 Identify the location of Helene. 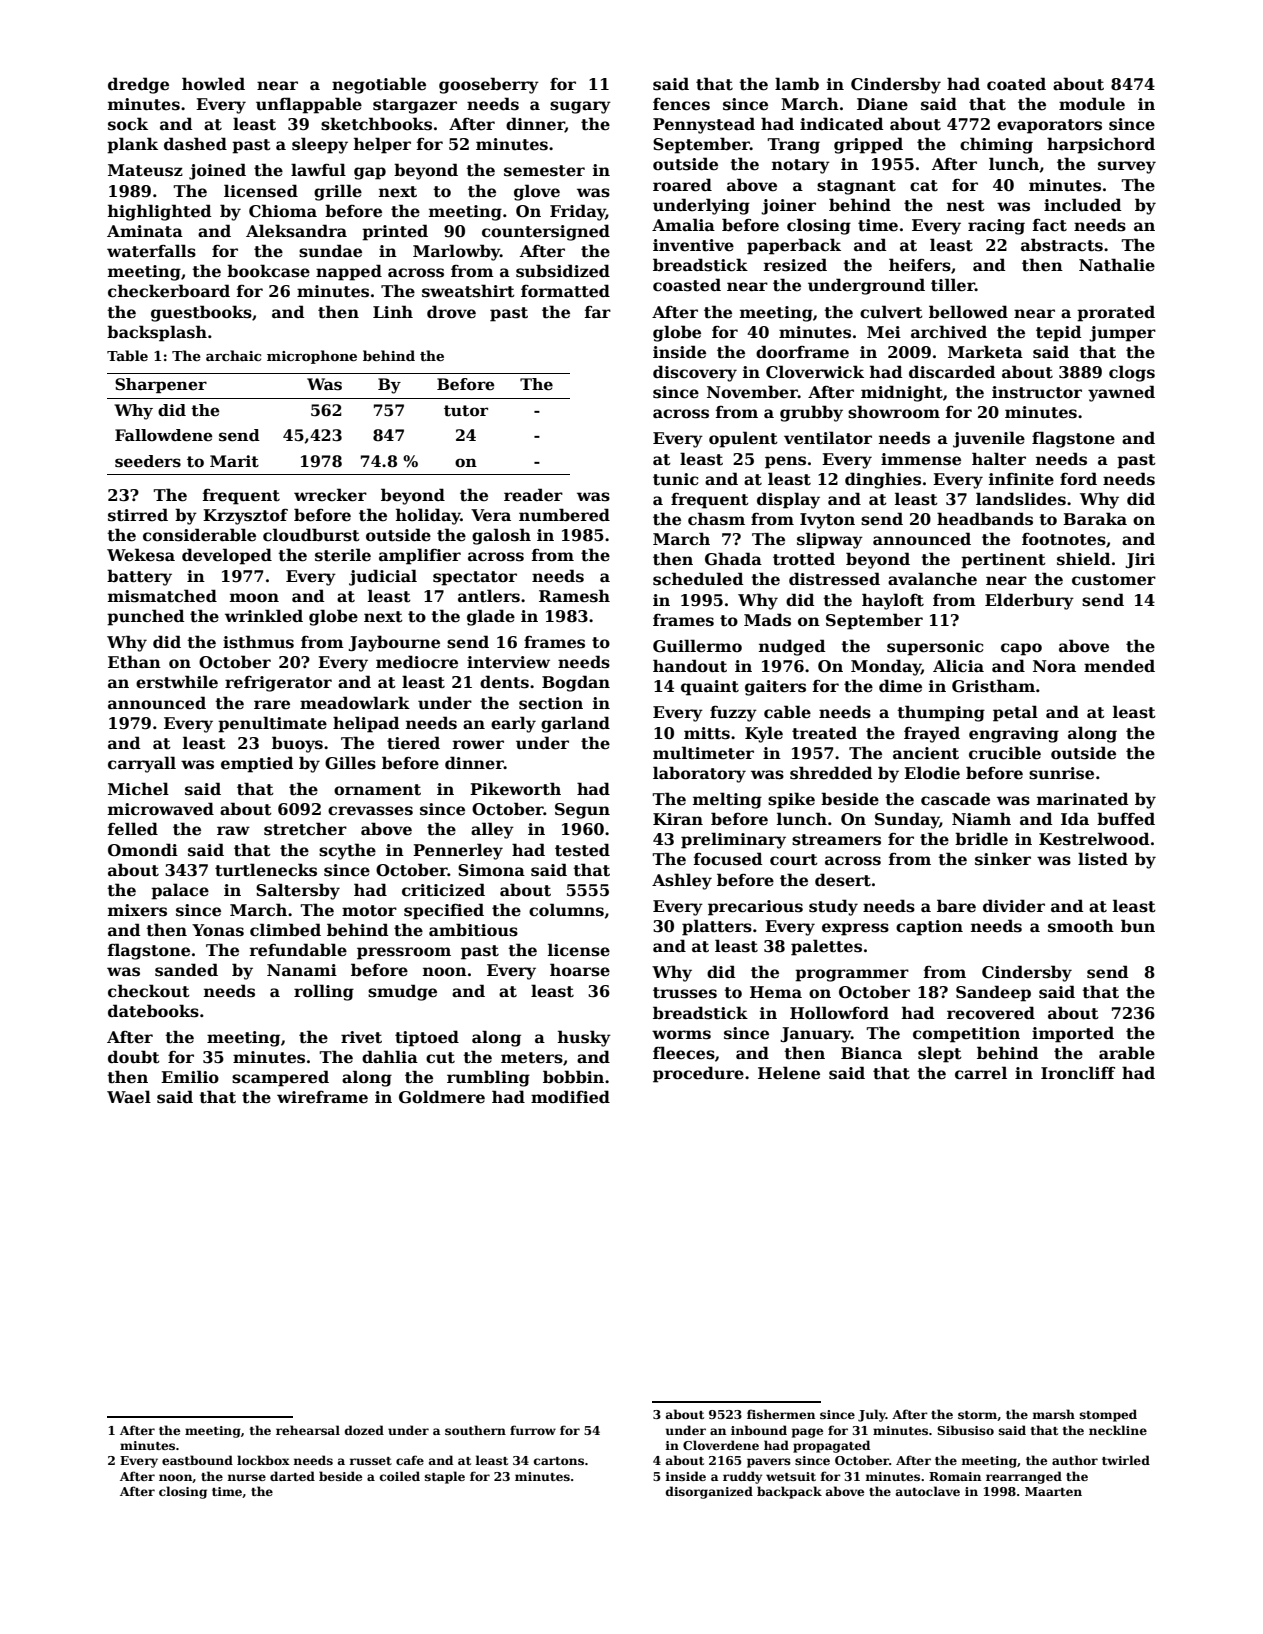
(789, 1073).
